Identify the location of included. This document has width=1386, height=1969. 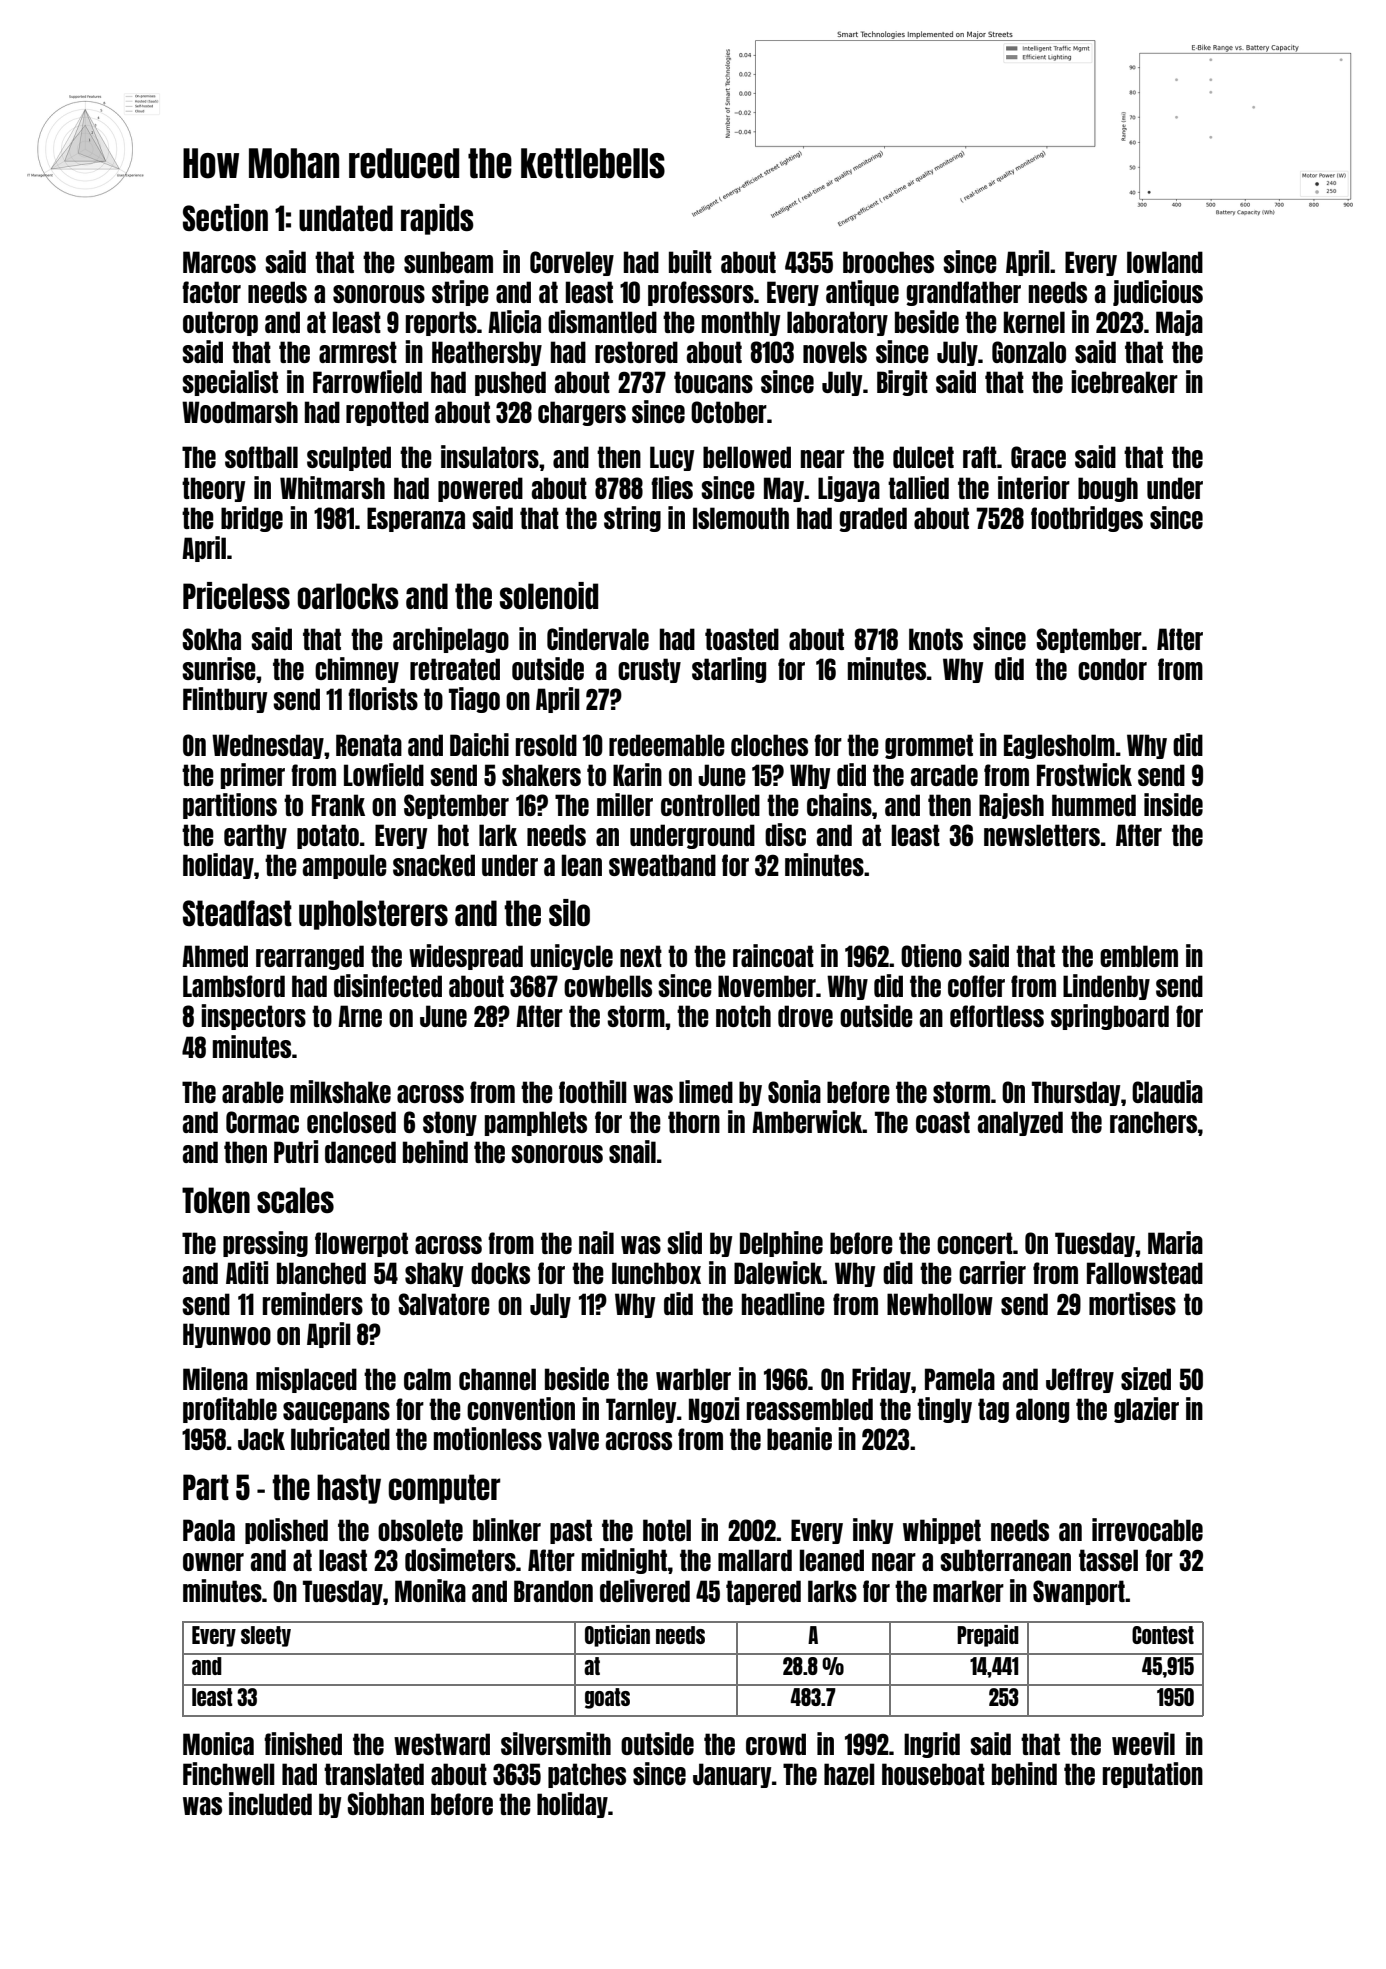
(270, 1803).
